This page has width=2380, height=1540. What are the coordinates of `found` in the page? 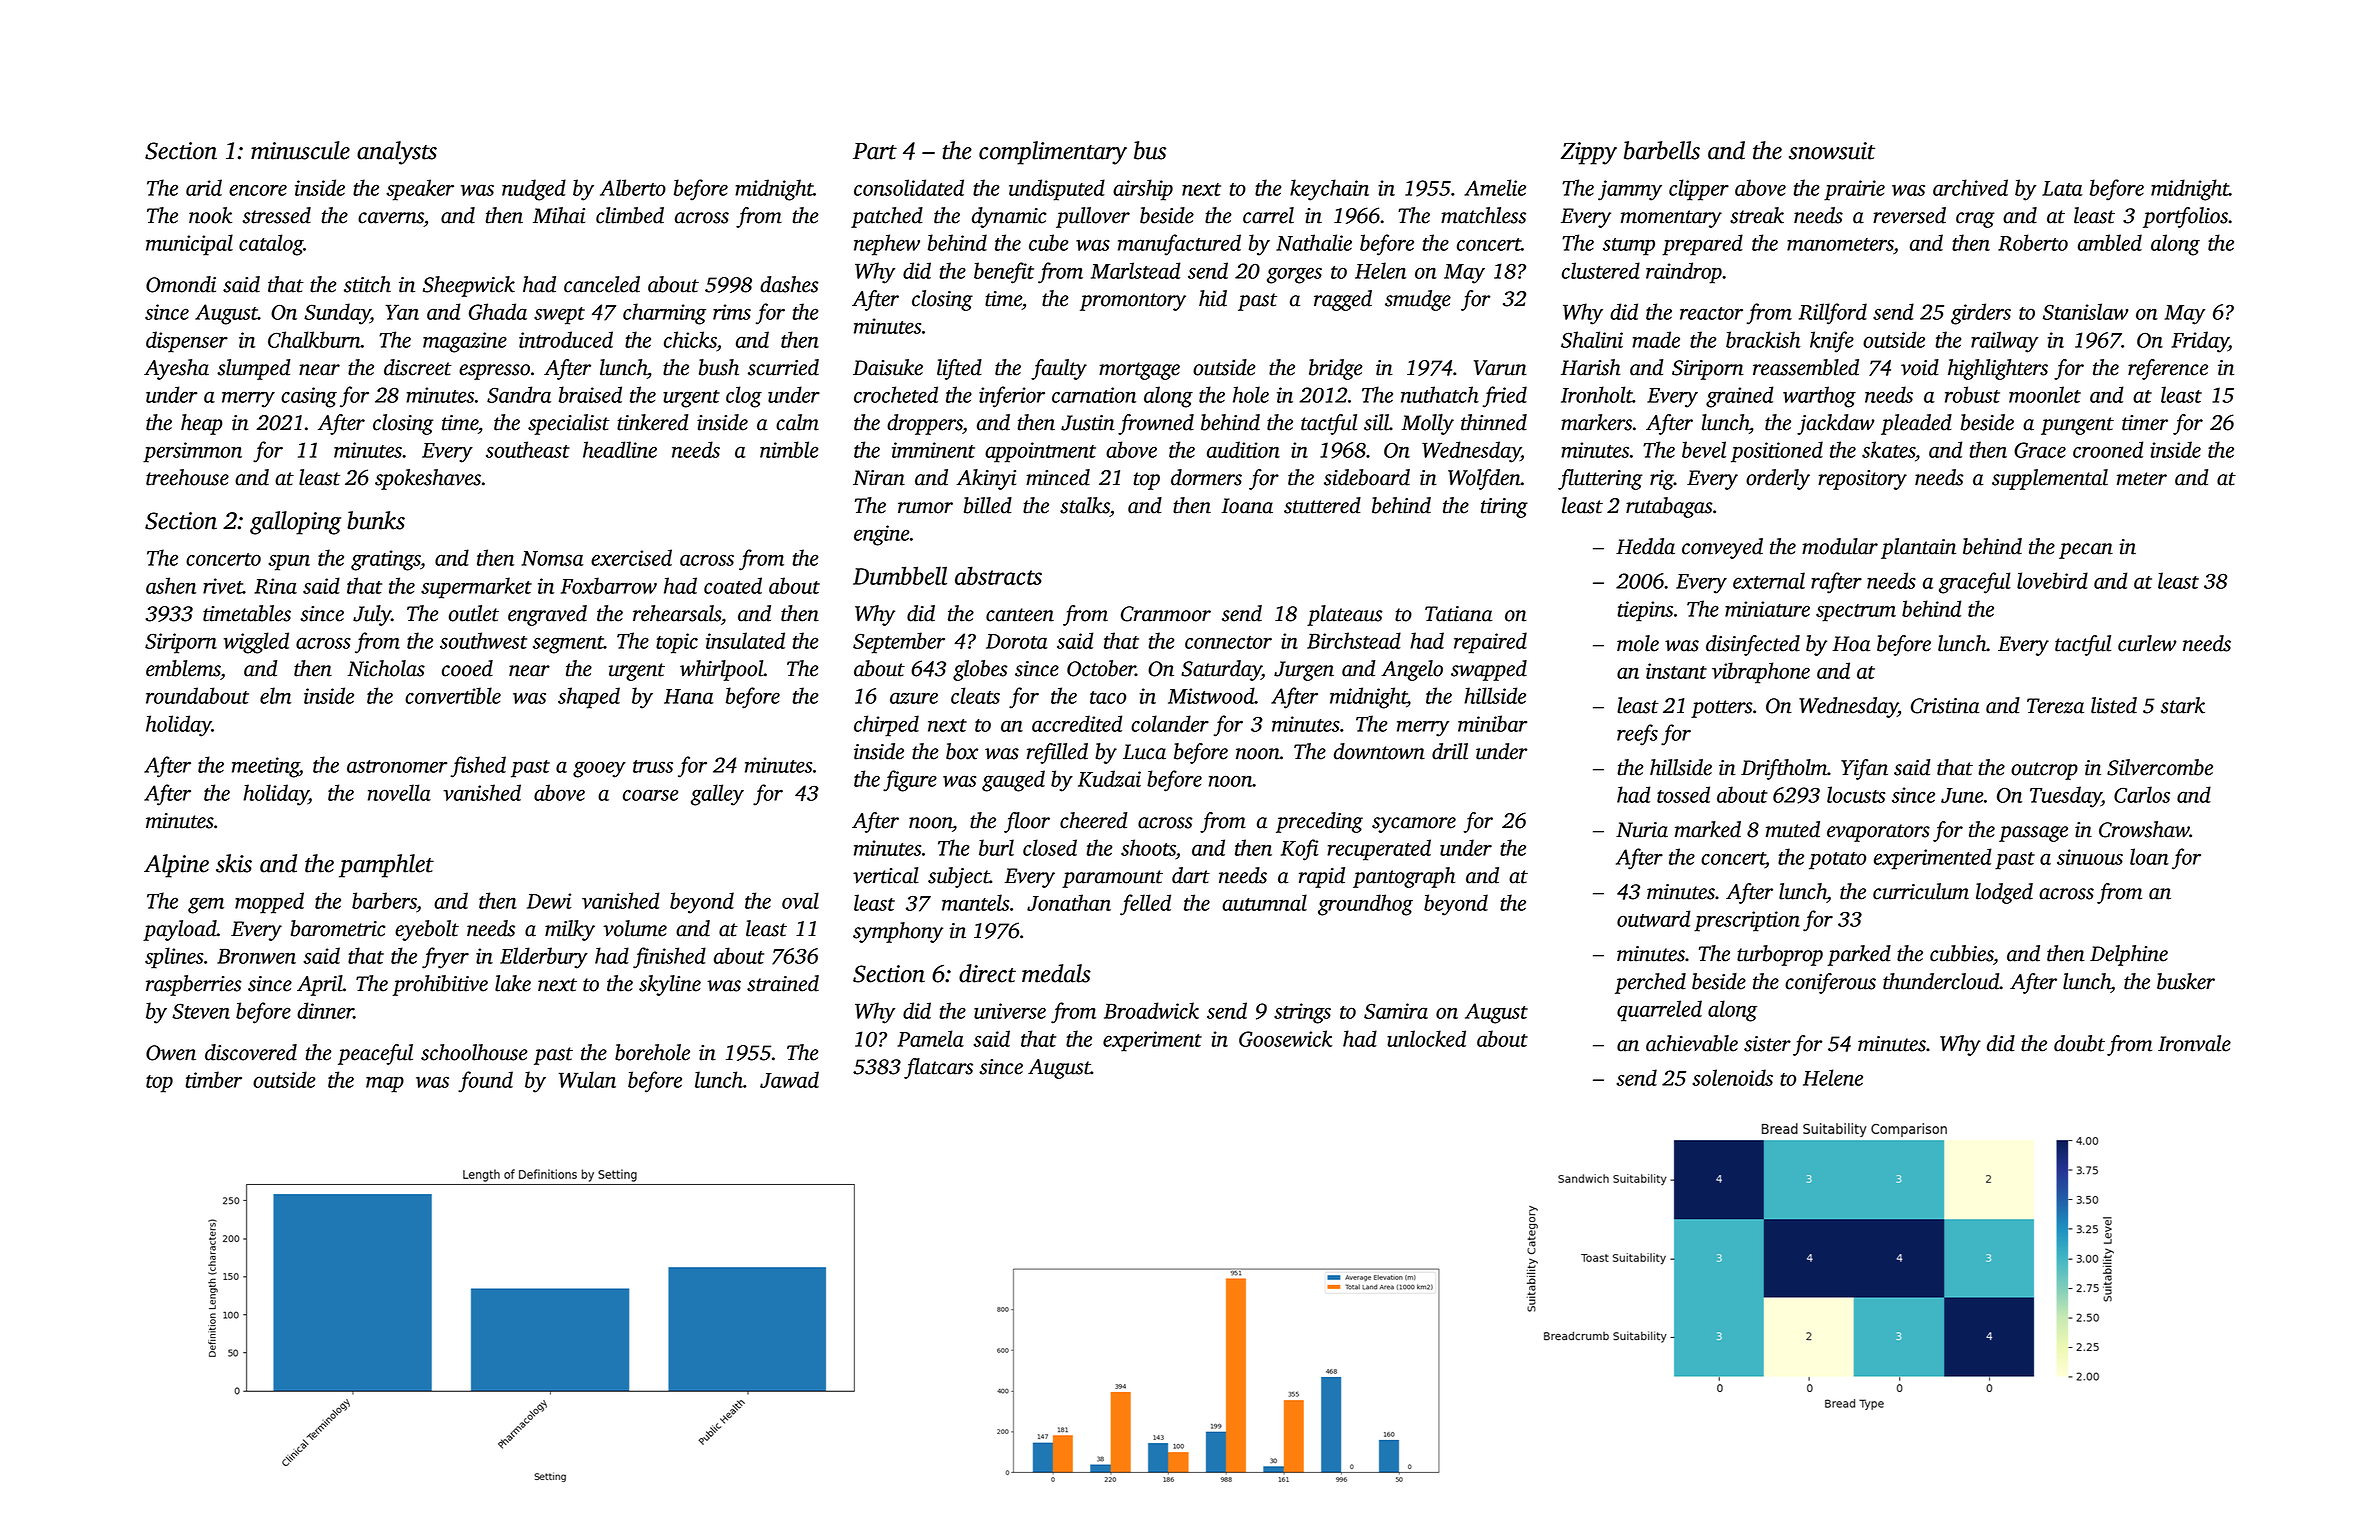 It's located at (485, 1082).
